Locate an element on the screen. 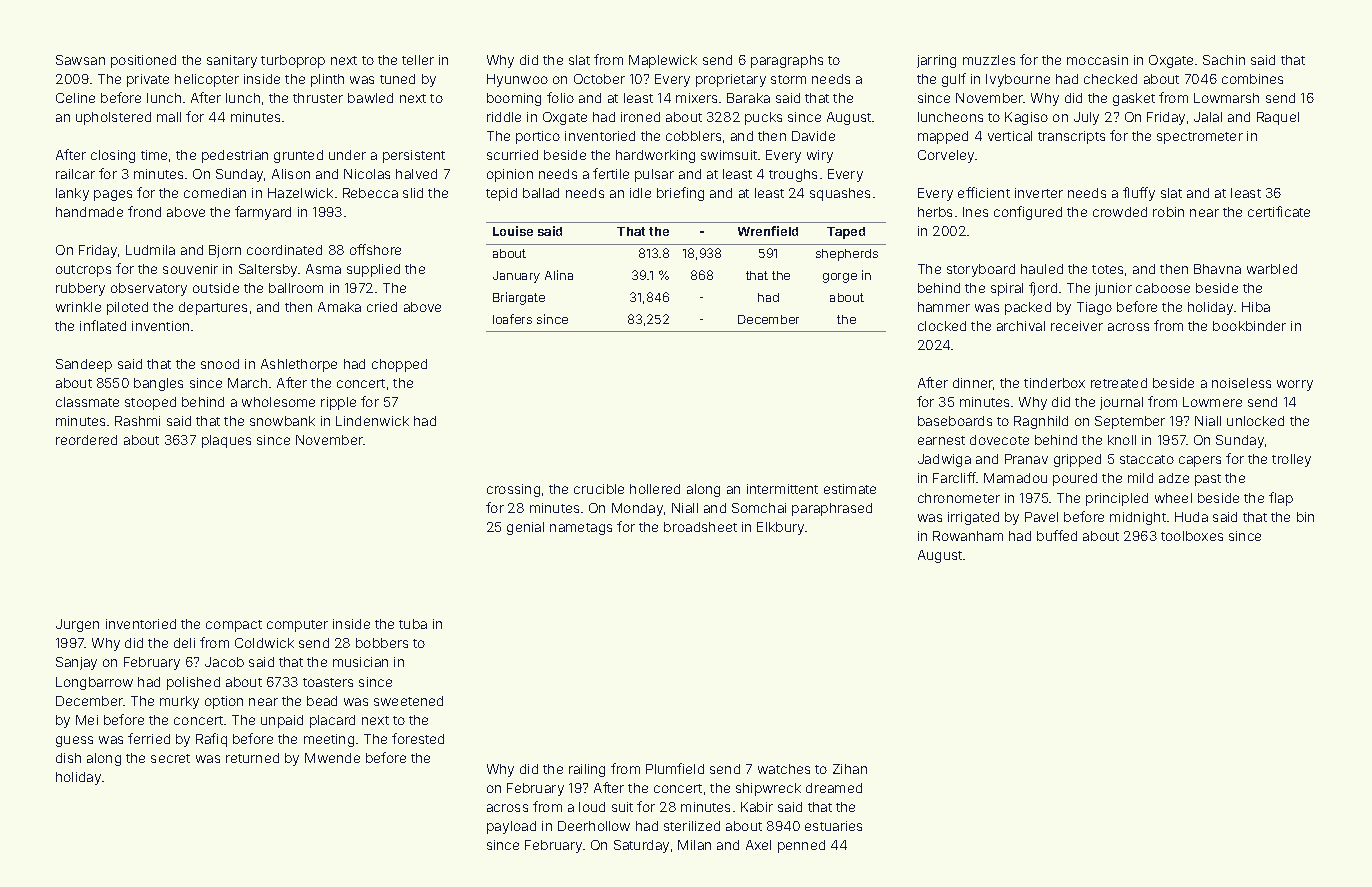 The image size is (1372, 887). Sawsan is located at coordinates (80, 60).
